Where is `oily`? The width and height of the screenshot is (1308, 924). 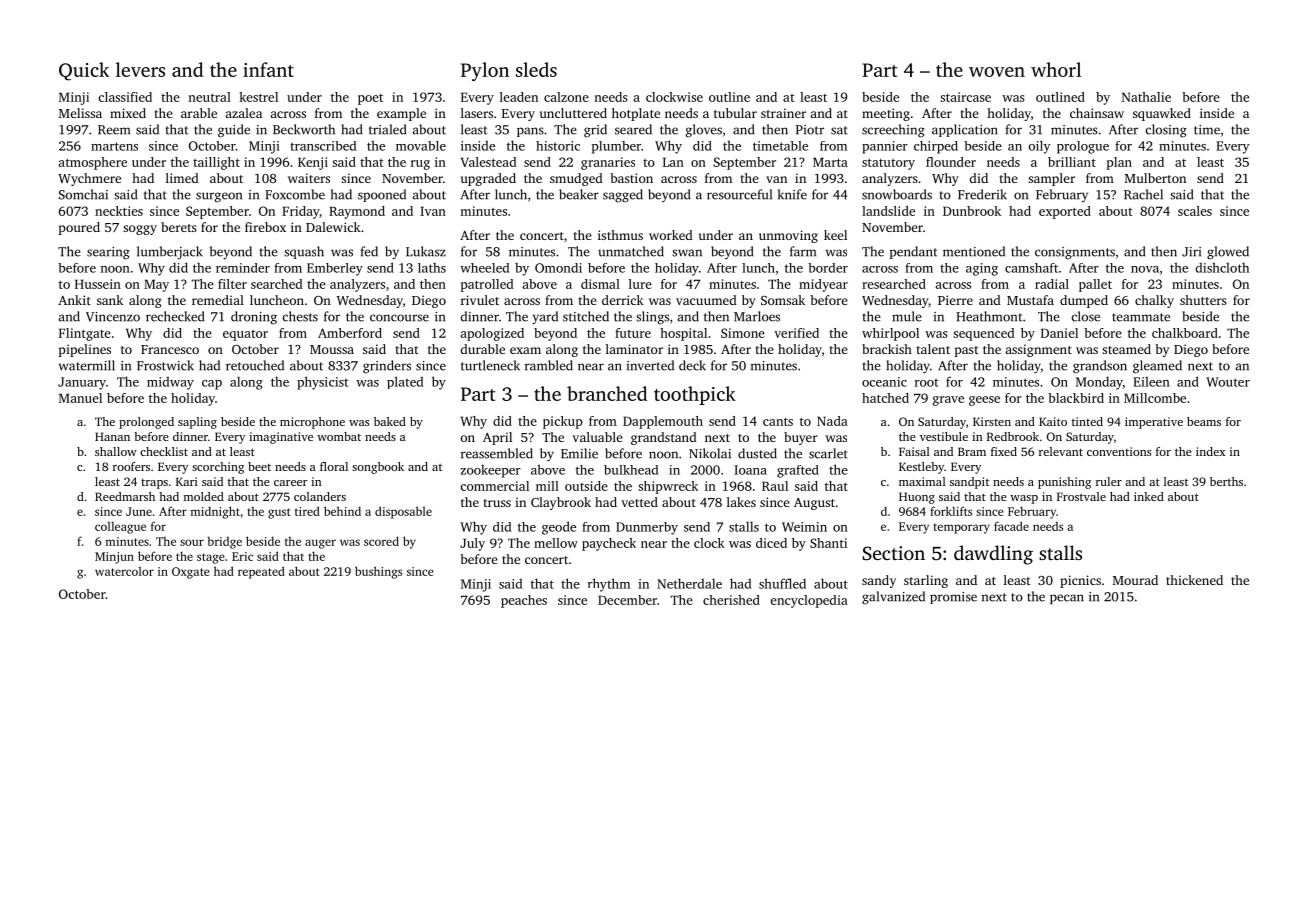 oily is located at coordinates (1039, 147).
